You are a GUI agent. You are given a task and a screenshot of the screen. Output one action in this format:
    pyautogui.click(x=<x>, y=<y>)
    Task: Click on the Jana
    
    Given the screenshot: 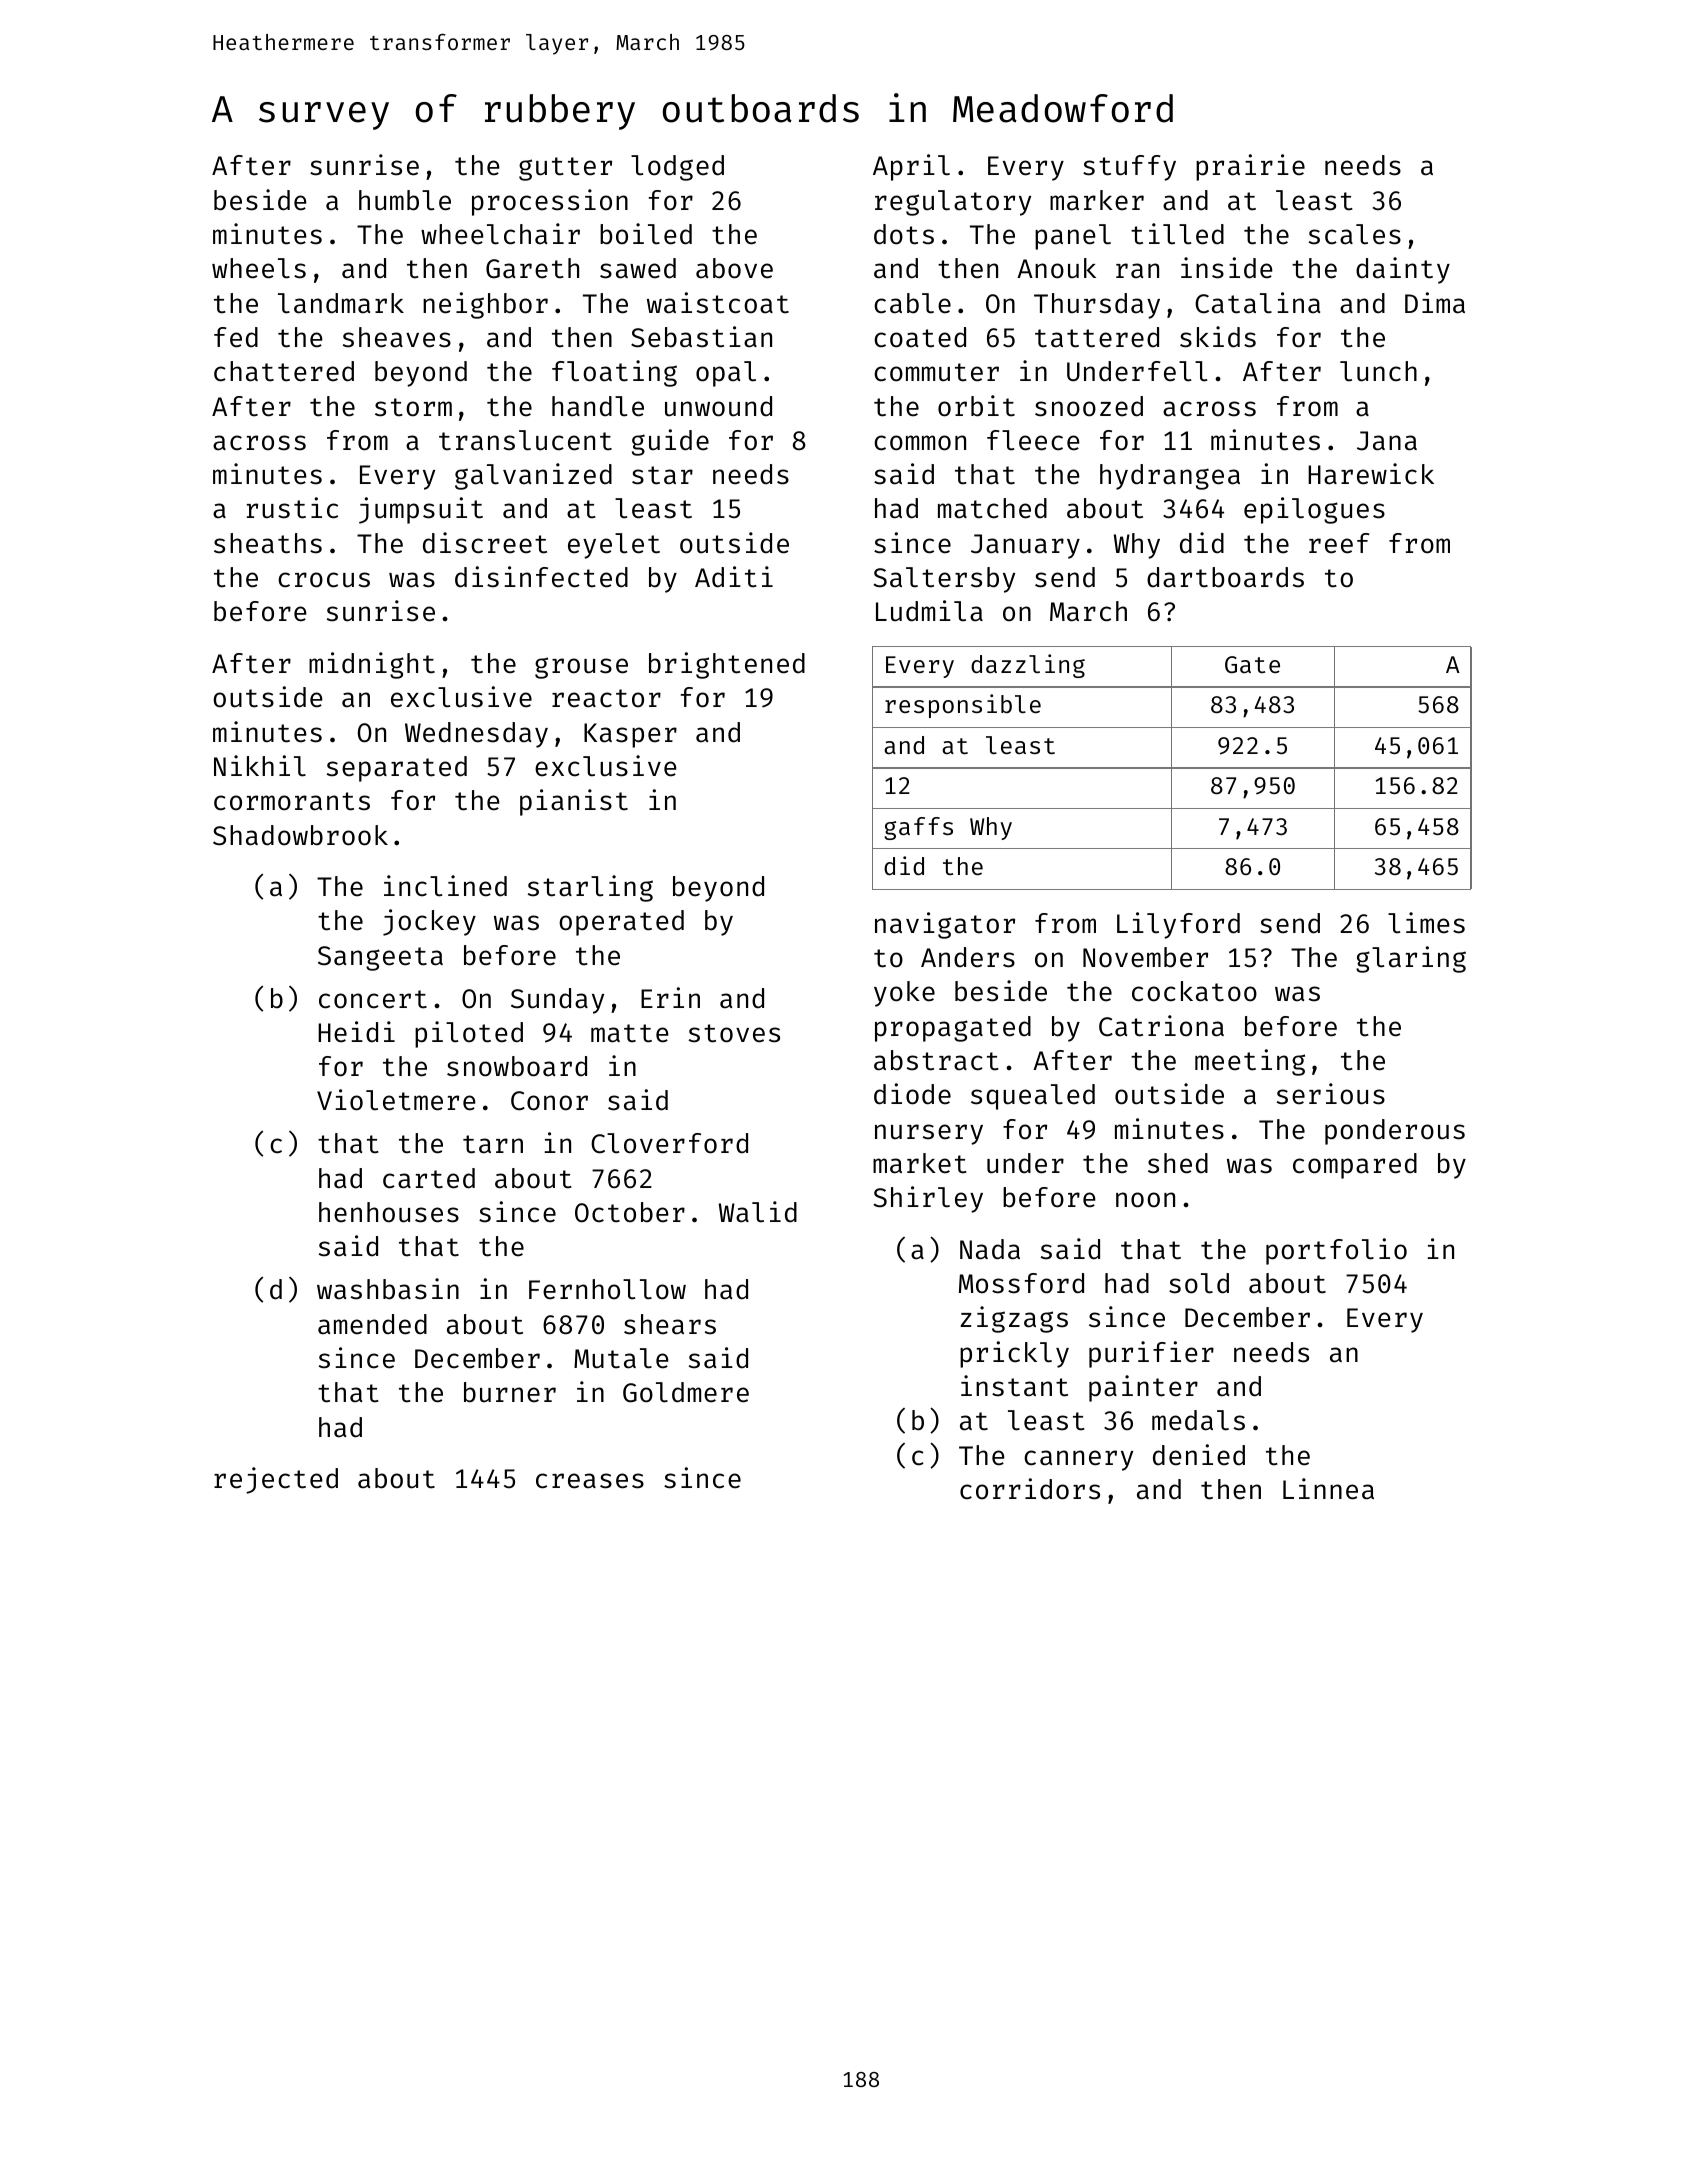 What is the action you would take?
    pyautogui.click(x=1387, y=441)
